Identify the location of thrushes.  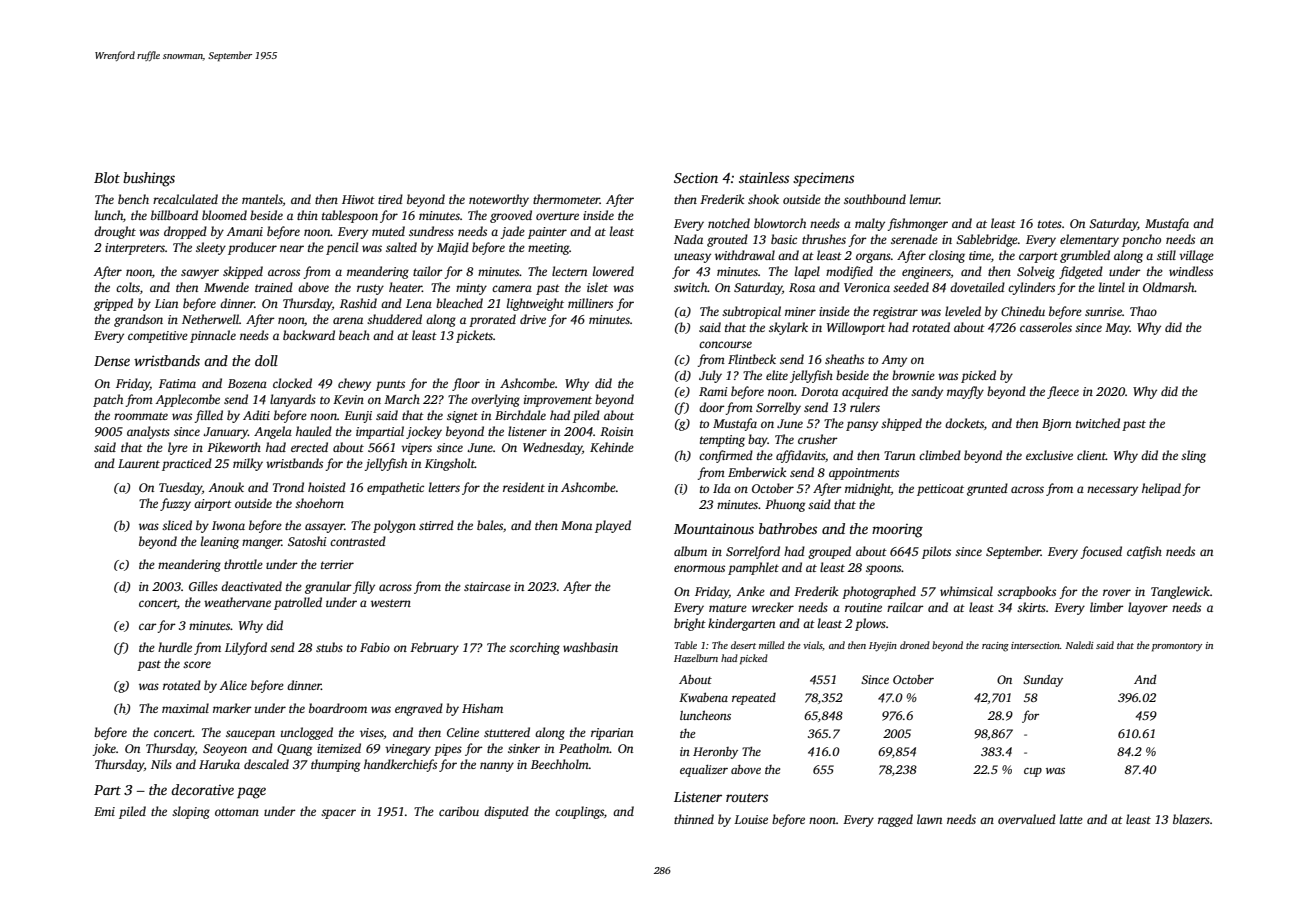
(824, 239).
